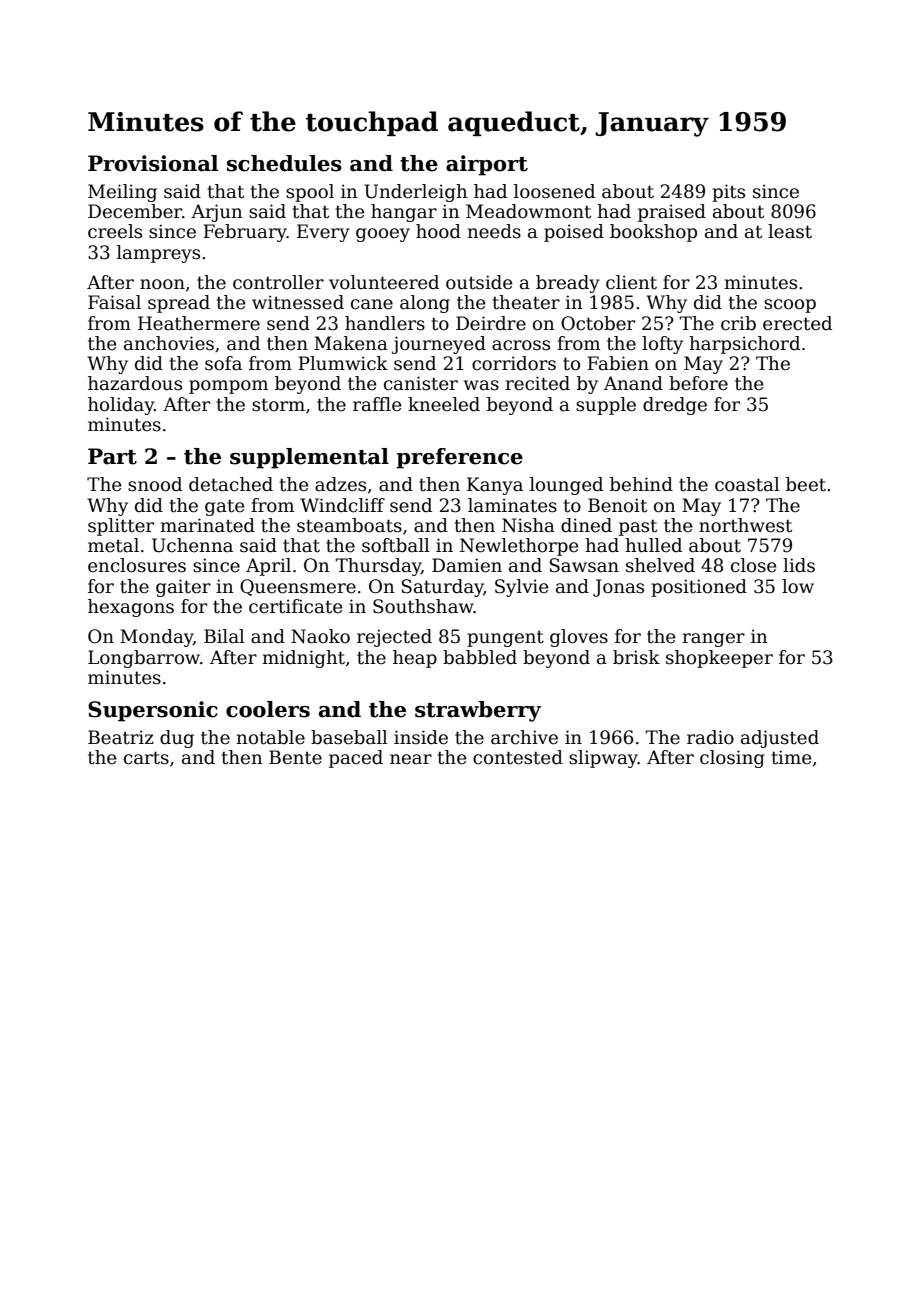 The image size is (924, 1308). What do you see at coordinates (349, 737) in the screenshot?
I see `baseball` at bounding box center [349, 737].
